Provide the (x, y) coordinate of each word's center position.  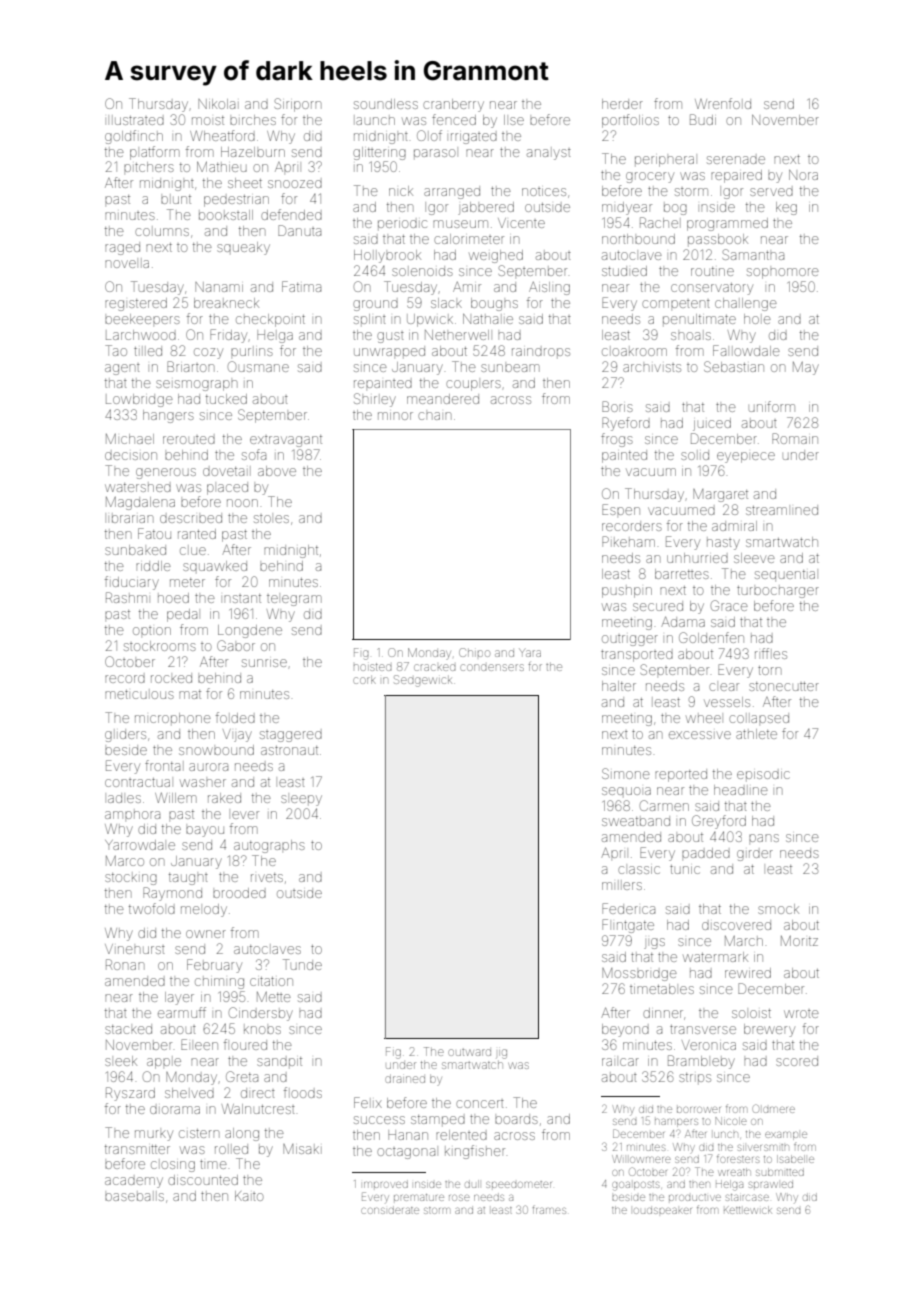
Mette (274, 997)
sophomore (783, 273)
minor (395, 416)
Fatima (301, 286)
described (191, 518)
